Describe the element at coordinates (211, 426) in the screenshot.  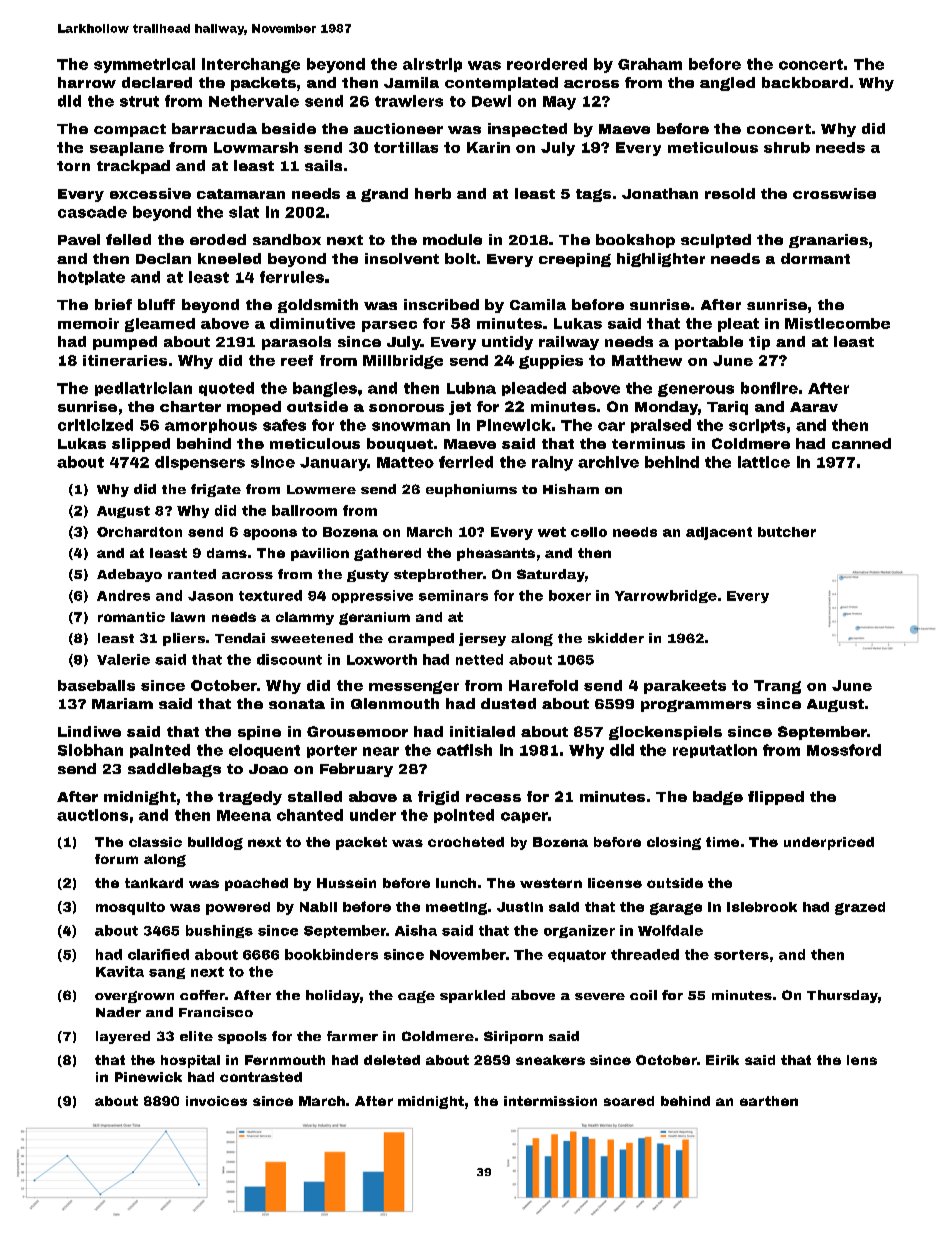
I see `amorphous` at that location.
